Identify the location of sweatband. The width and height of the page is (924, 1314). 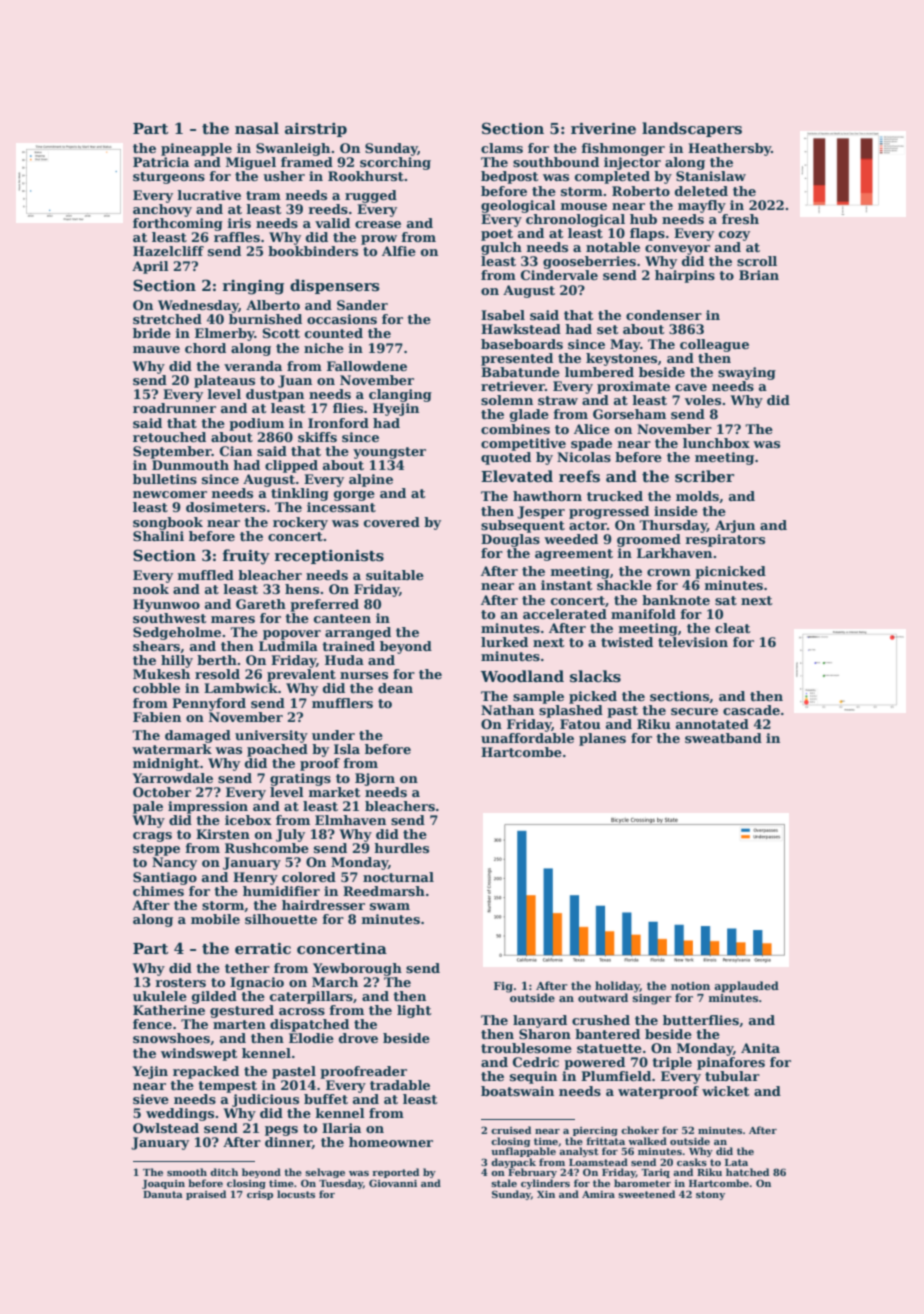
(723, 738).
